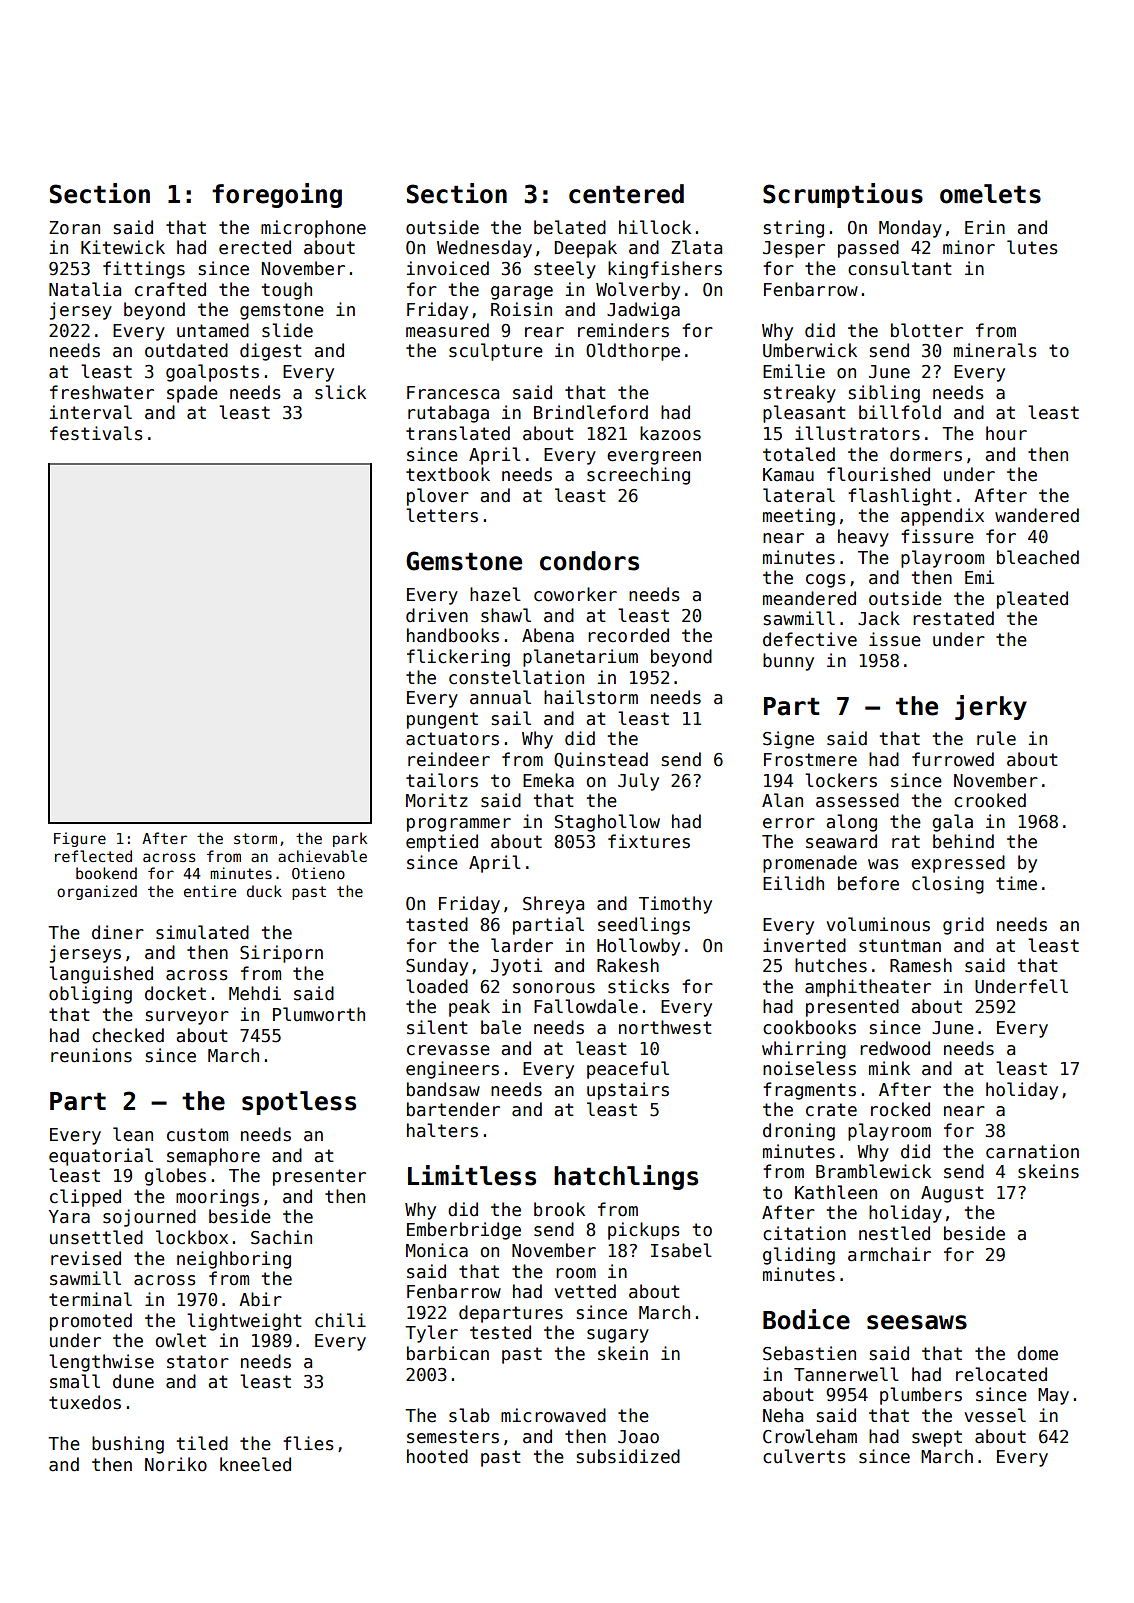 The image size is (1134, 1603). Describe the element at coordinates (128, 1445) in the screenshot. I see `bushing` at that location.
